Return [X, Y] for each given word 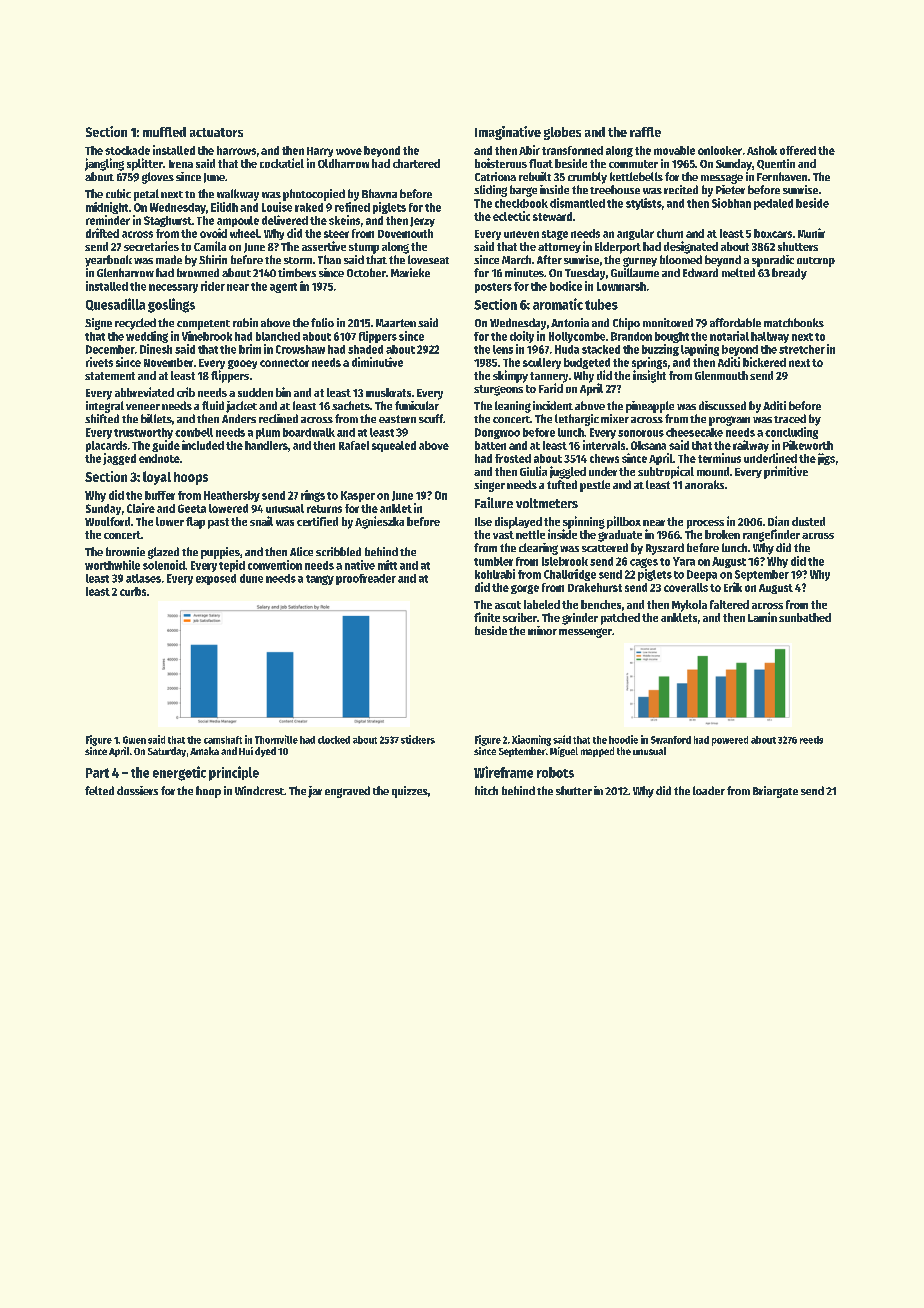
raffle [645, 132]
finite [487, 617]
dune [251, 578]
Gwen [134, 740]
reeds [811, 740]
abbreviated [144, 392]
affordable [735, 322]
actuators [216, 132]
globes [562, 133]
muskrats [388, 392]
